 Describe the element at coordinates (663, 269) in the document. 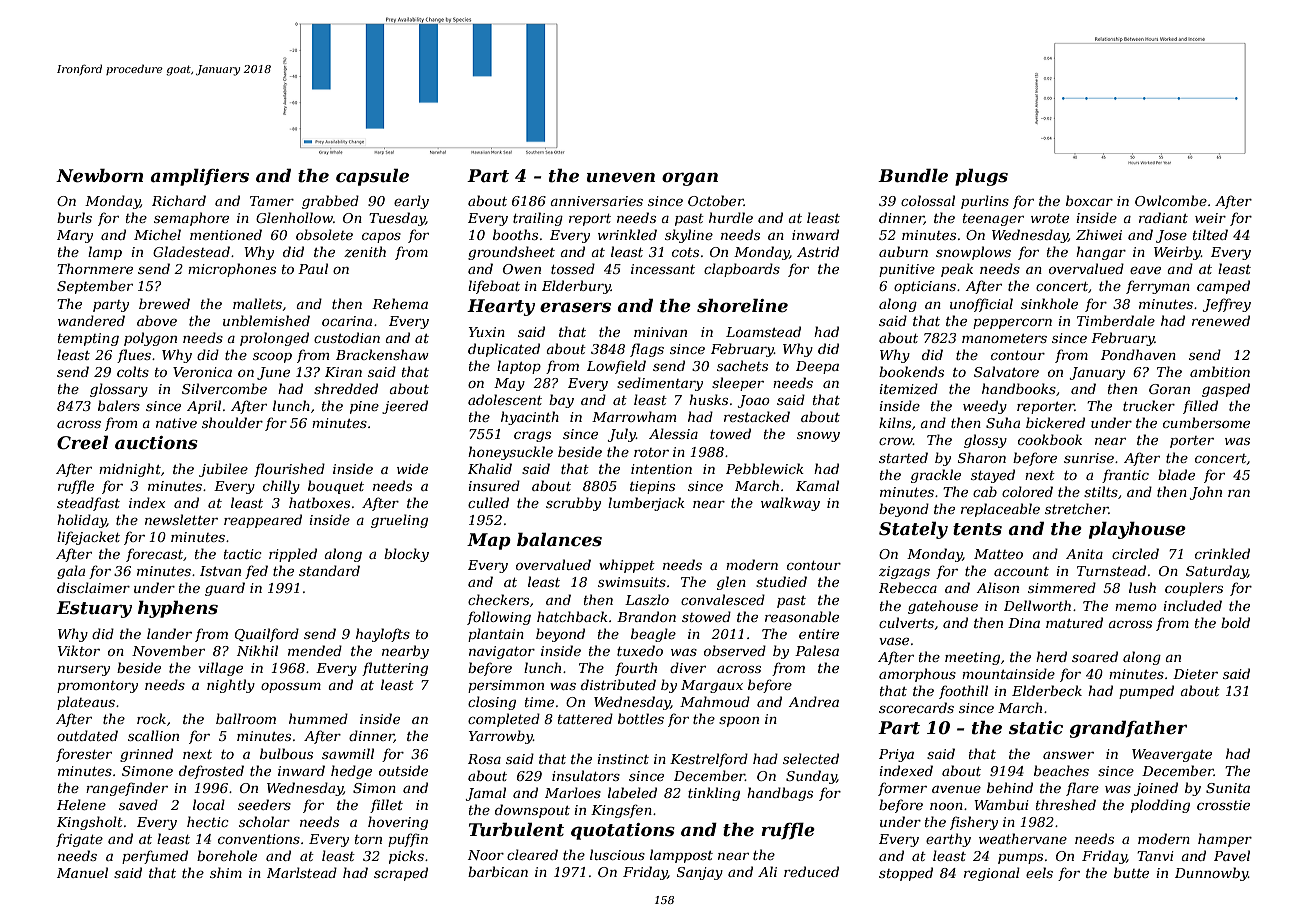

I see `incessant` at that location.
